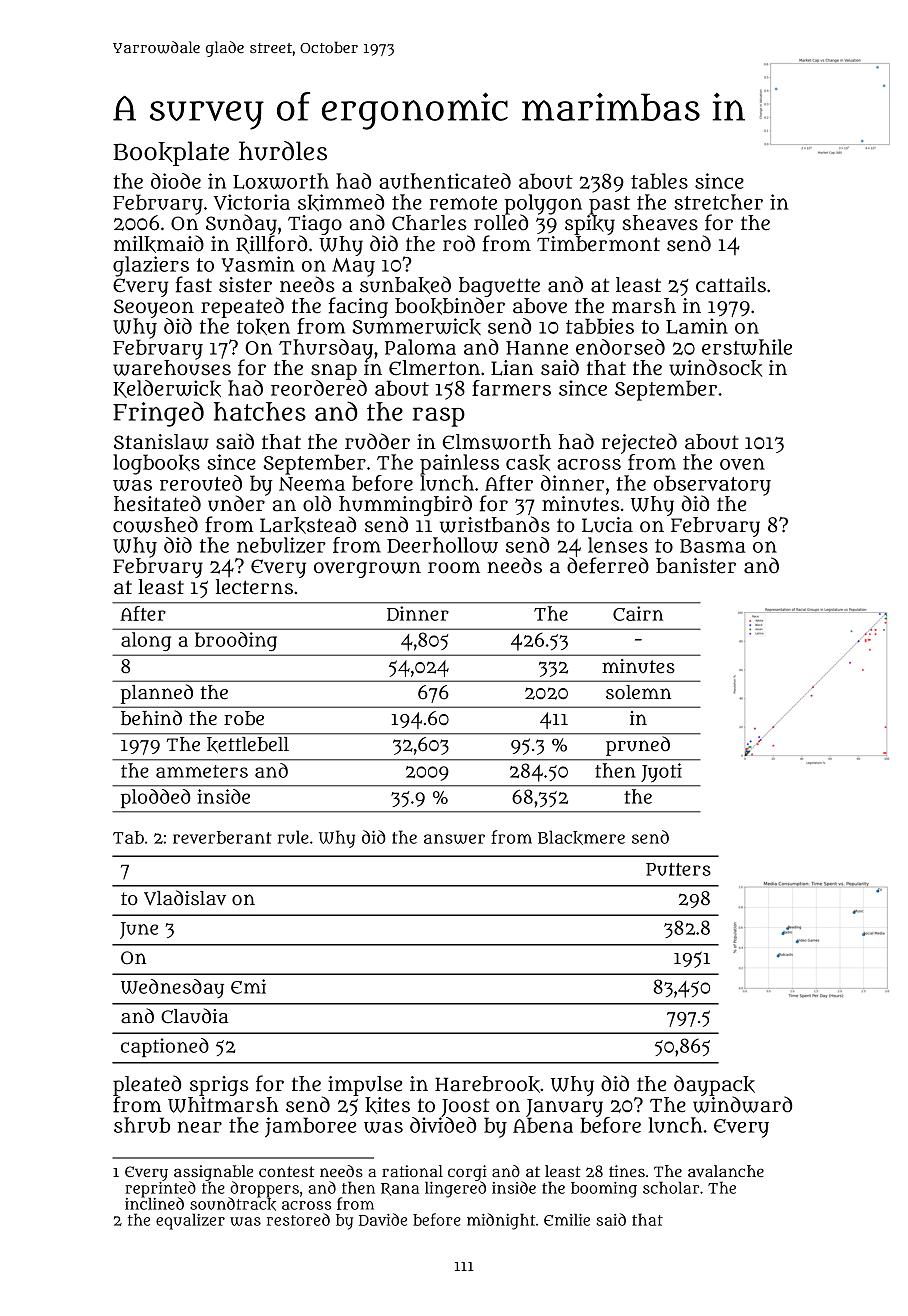 Image resolution: width=908 pixels, height=1316 pixels. Describe the element at coordinates (454, 839) in the image. I see `answer` at that location.
